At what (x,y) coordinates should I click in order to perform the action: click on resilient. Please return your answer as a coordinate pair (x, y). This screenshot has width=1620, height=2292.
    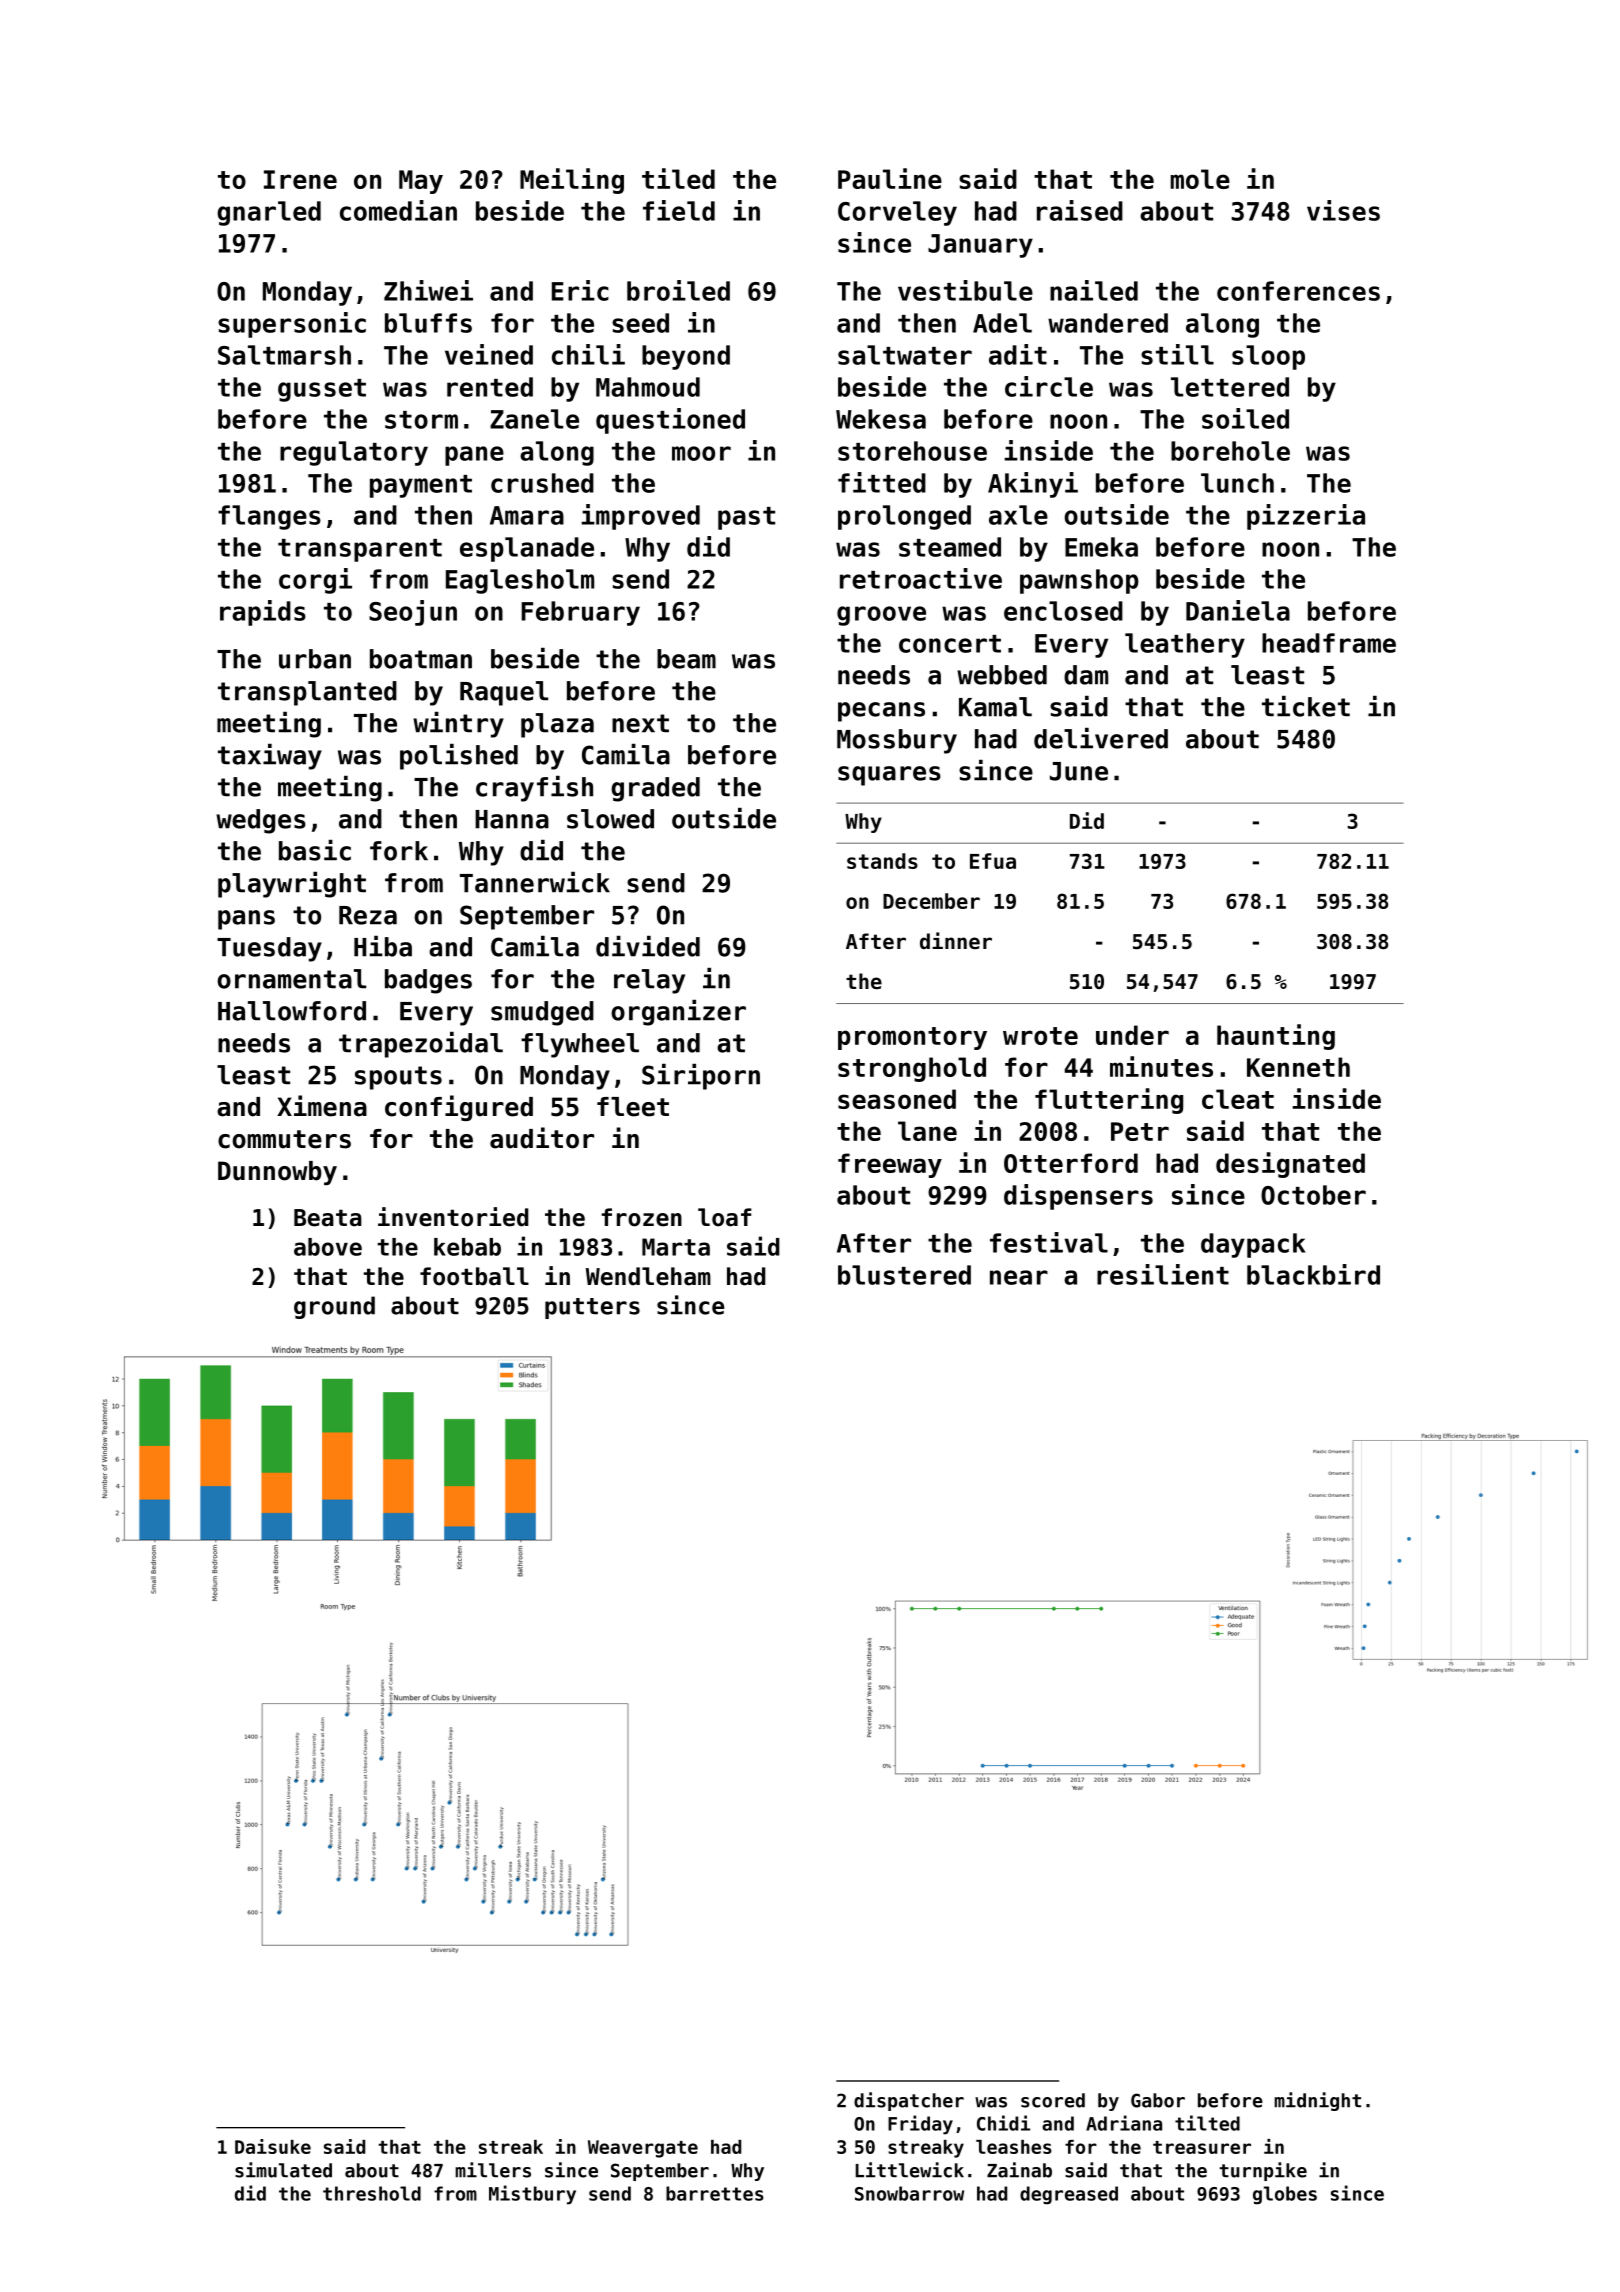
    Looking at the image, I should click on (1163, 1274).
